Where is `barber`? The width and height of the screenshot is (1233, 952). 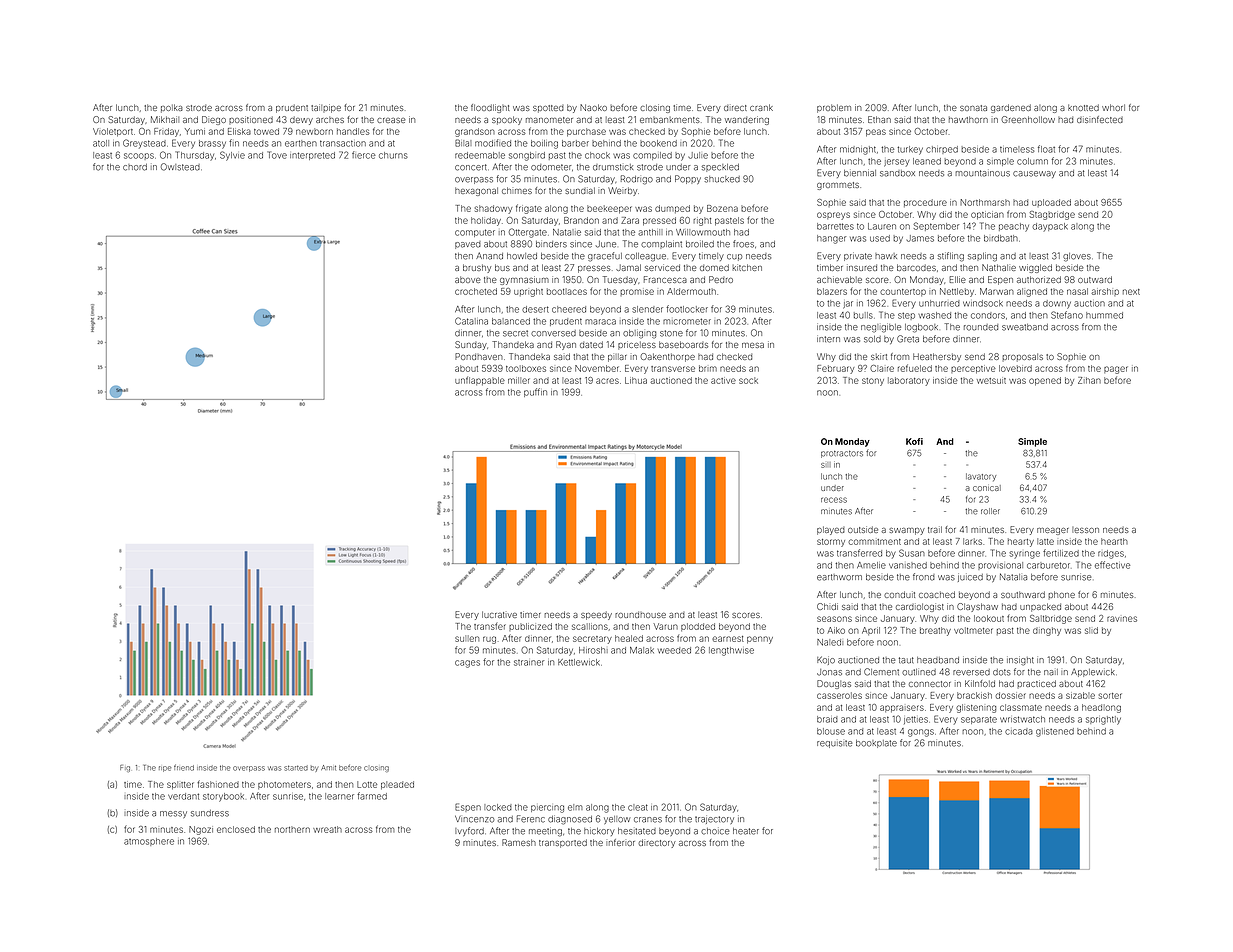 barber is located at coordinates (575, 143).
